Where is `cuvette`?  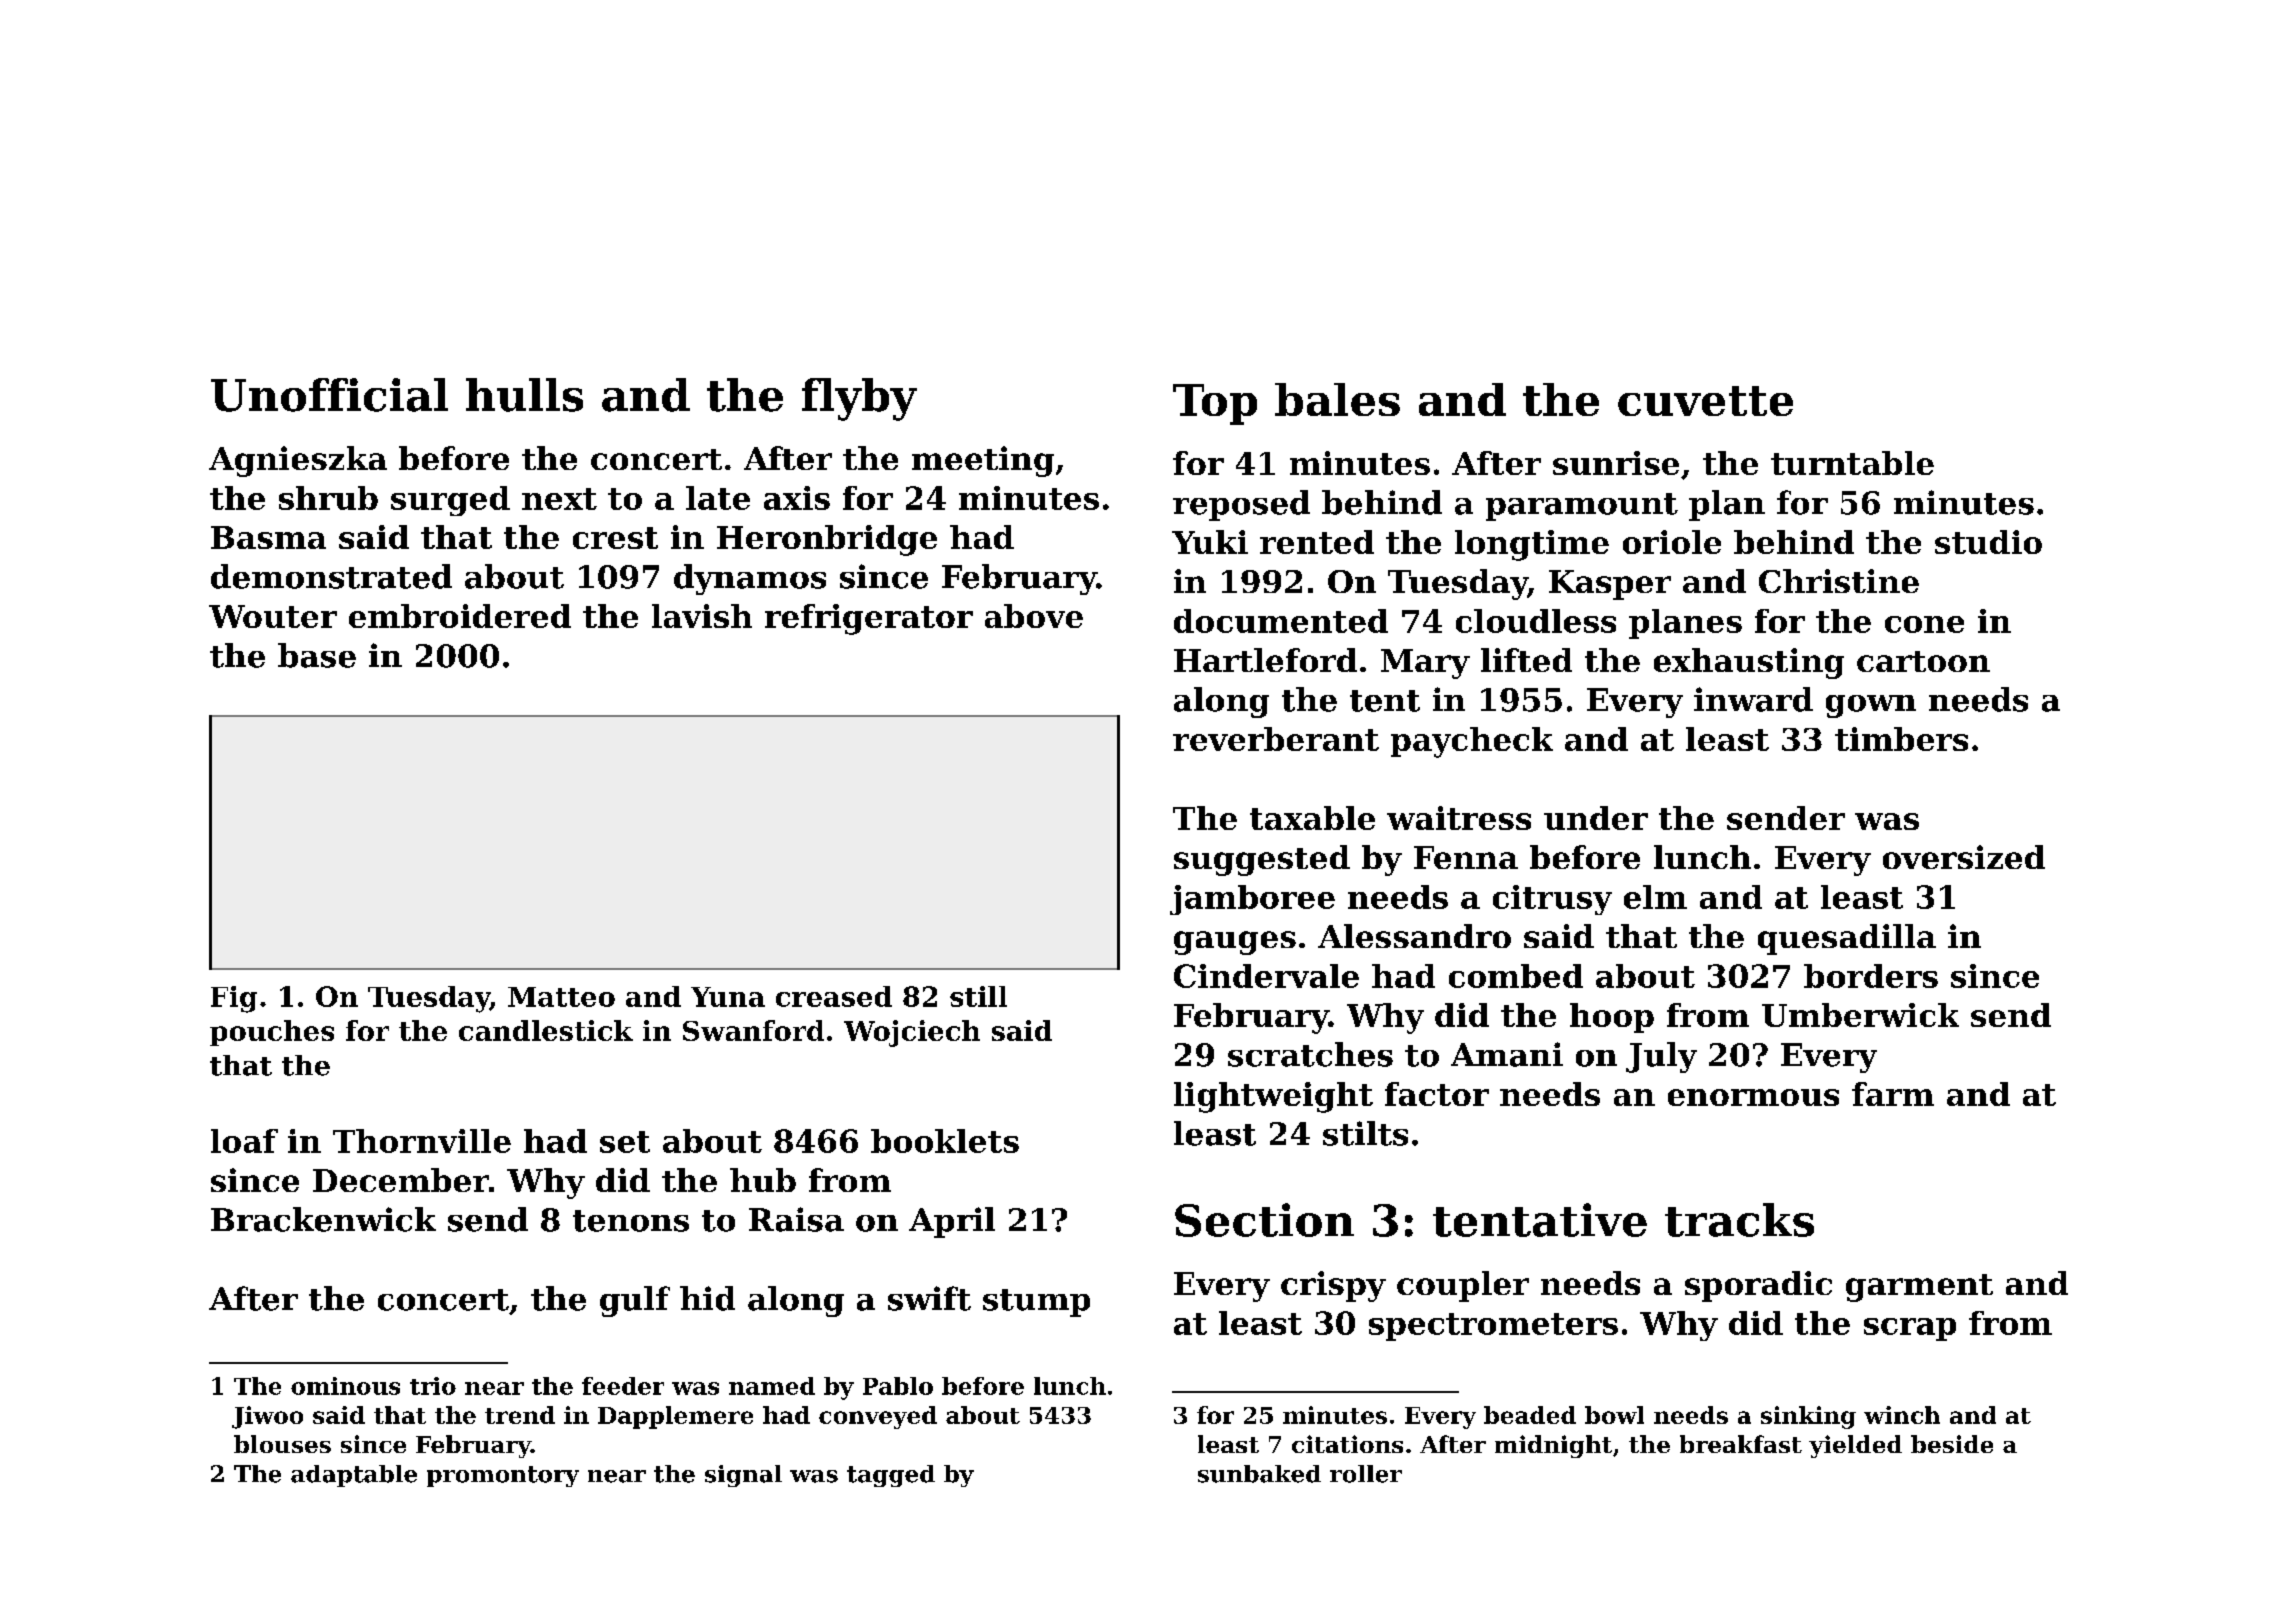 cuvette is located at coordinates (1705, 401).
